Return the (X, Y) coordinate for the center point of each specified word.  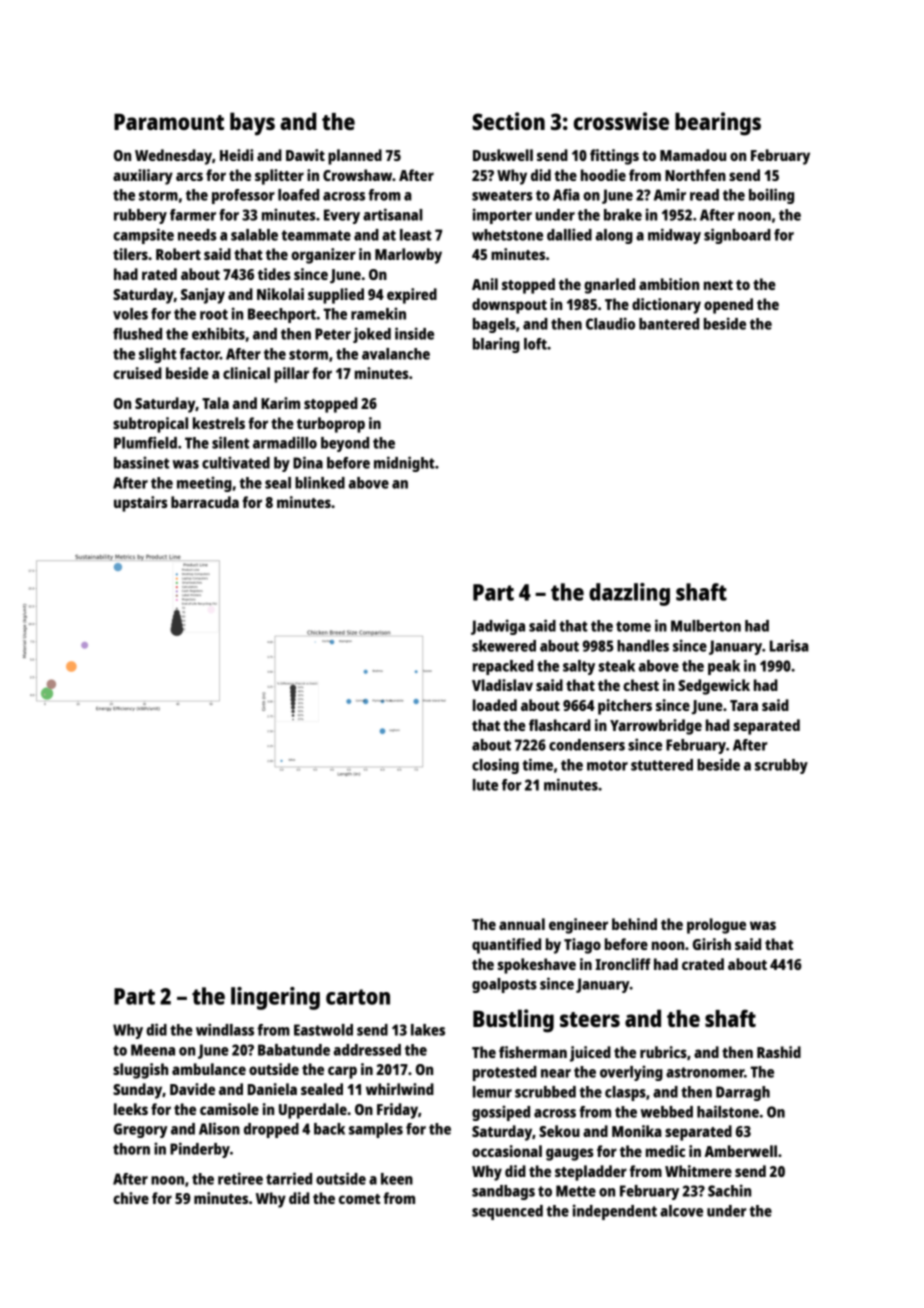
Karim (280, 403)
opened (728, 306)
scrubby (781, 766)
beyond (345, 444)
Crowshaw (357, 175)
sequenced (507, 1212)
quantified (506, 946)
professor (243, 196)
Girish (712, 944)
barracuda (205, 502)
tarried (289, 1178)
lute (485, 785)
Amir (670, 194)
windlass (225, 1029)
